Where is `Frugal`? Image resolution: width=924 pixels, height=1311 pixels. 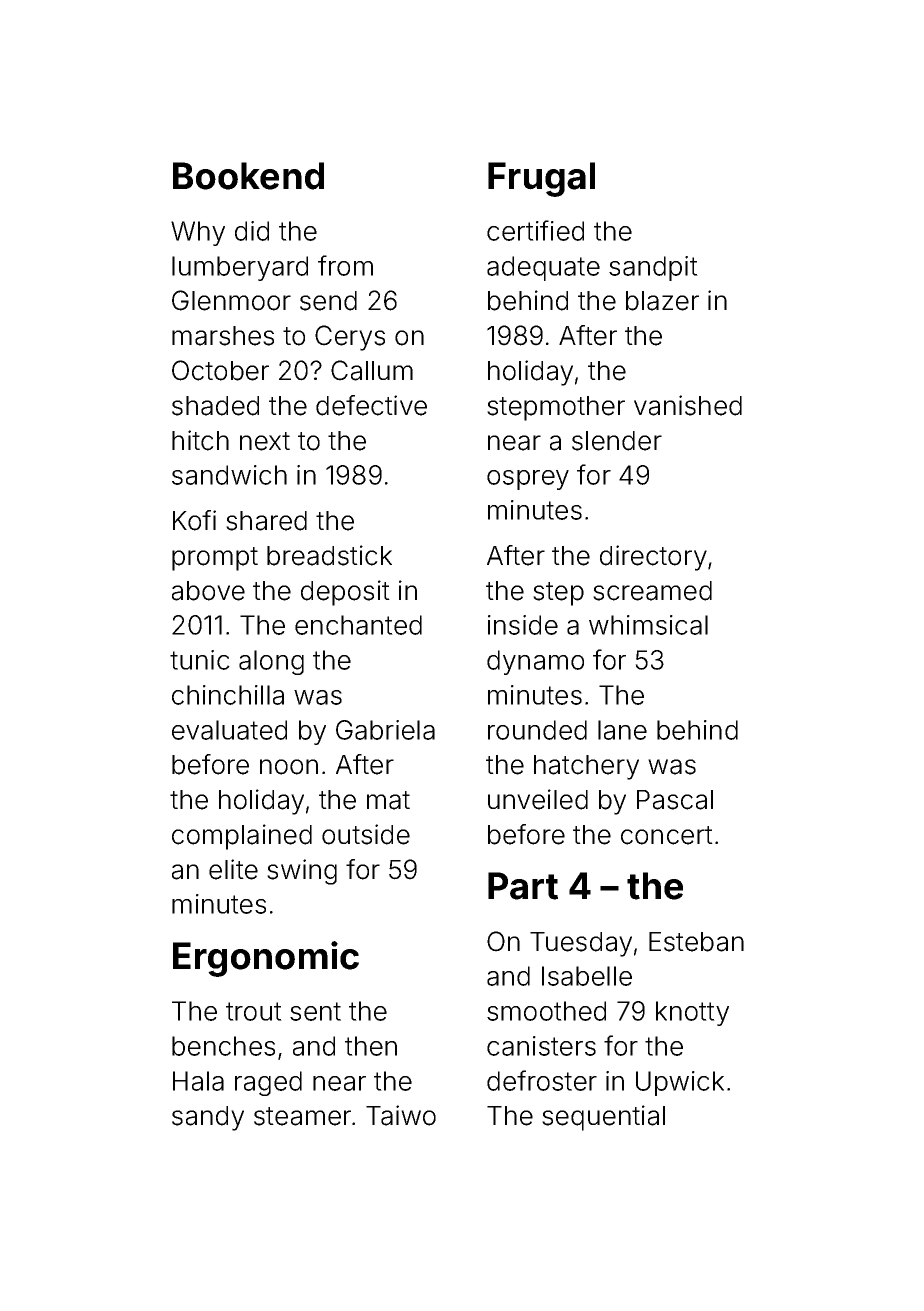
Frugal is located at coordinates (541, 179).
